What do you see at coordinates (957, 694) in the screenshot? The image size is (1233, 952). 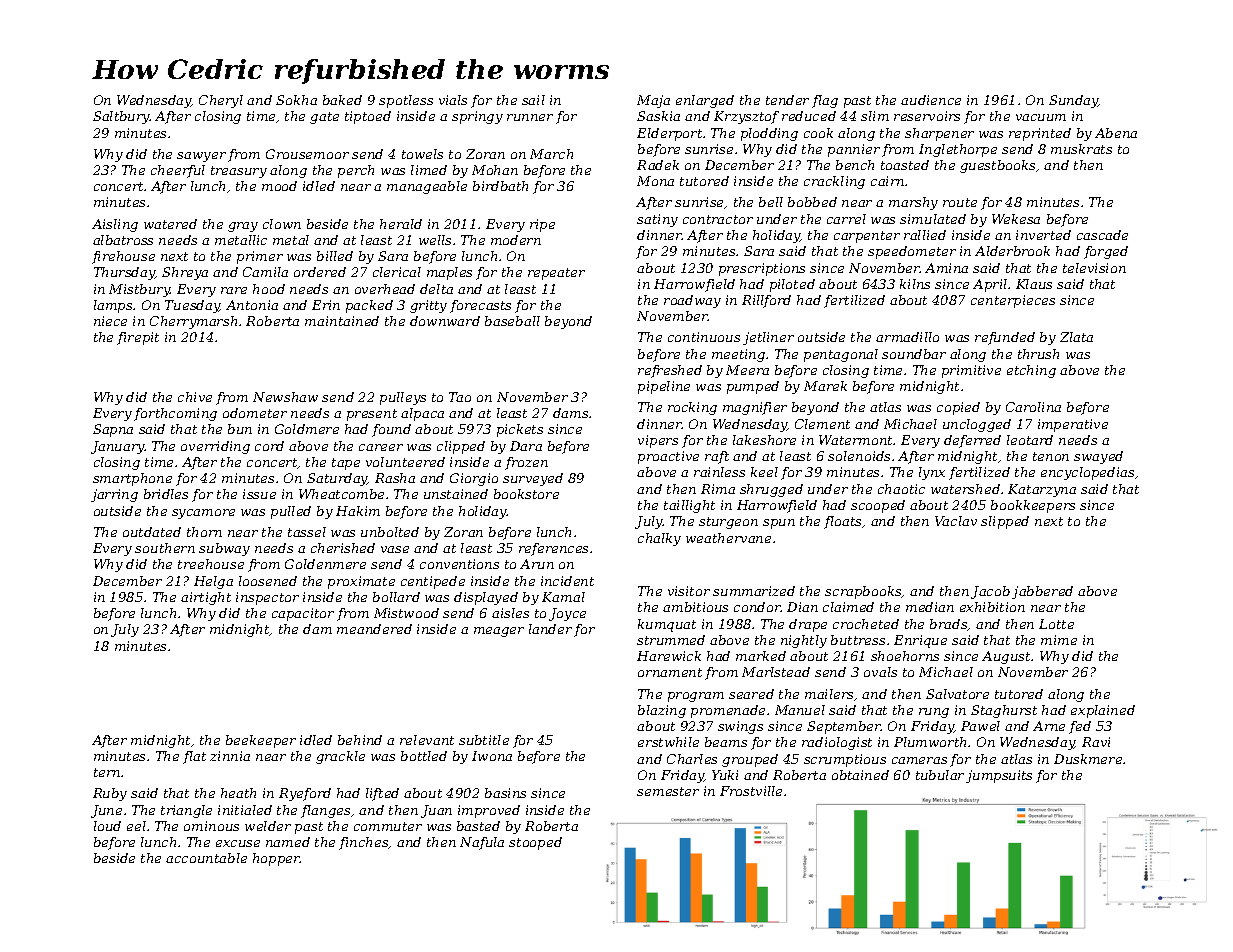 I see `Salvatore` at bounding box center [957, 694].
